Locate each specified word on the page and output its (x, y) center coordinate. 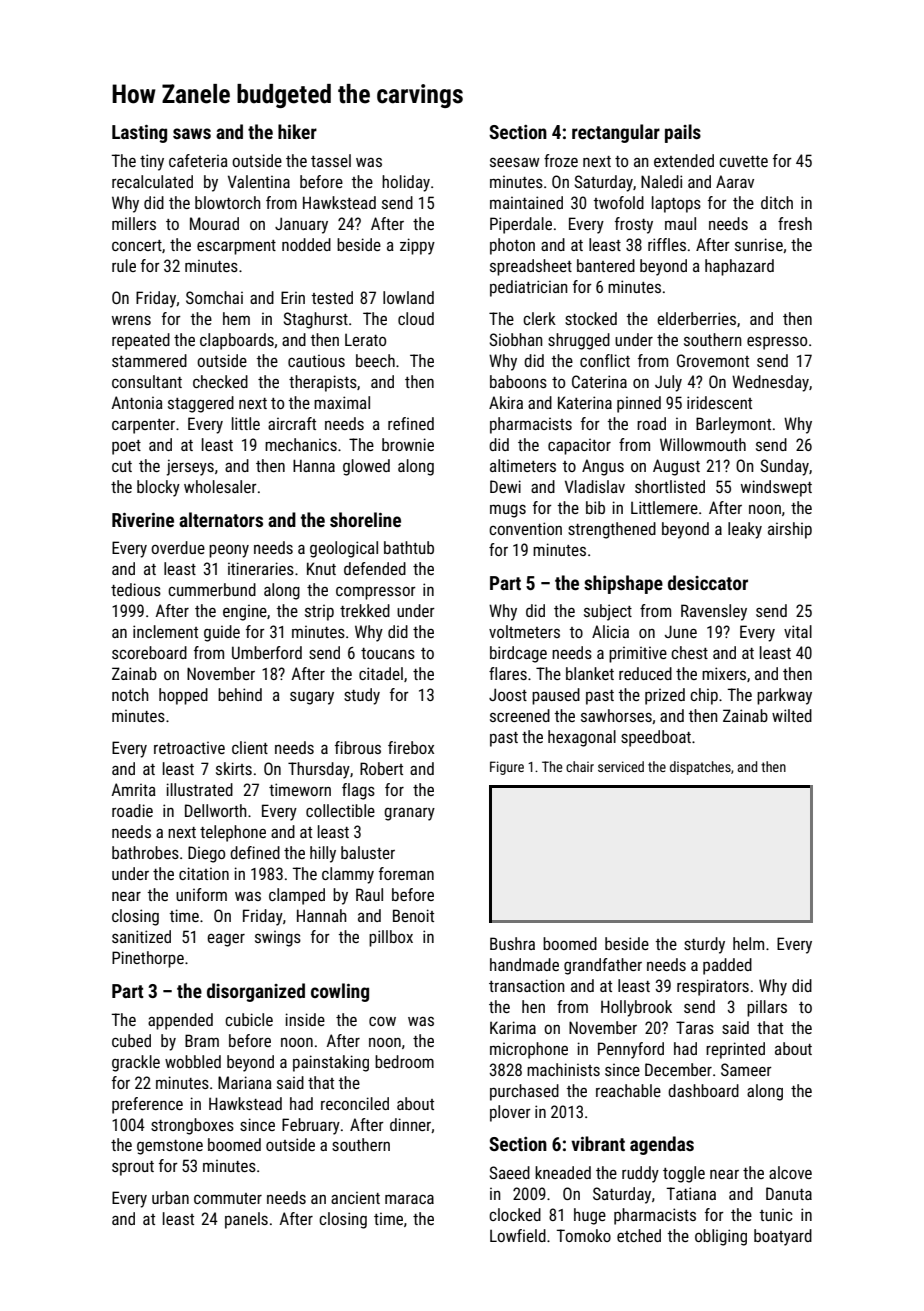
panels (246, 1220)
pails (683, 133)
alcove (790, 1172)
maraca (409, 1199)
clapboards (237, 341)
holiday (406, 183)
